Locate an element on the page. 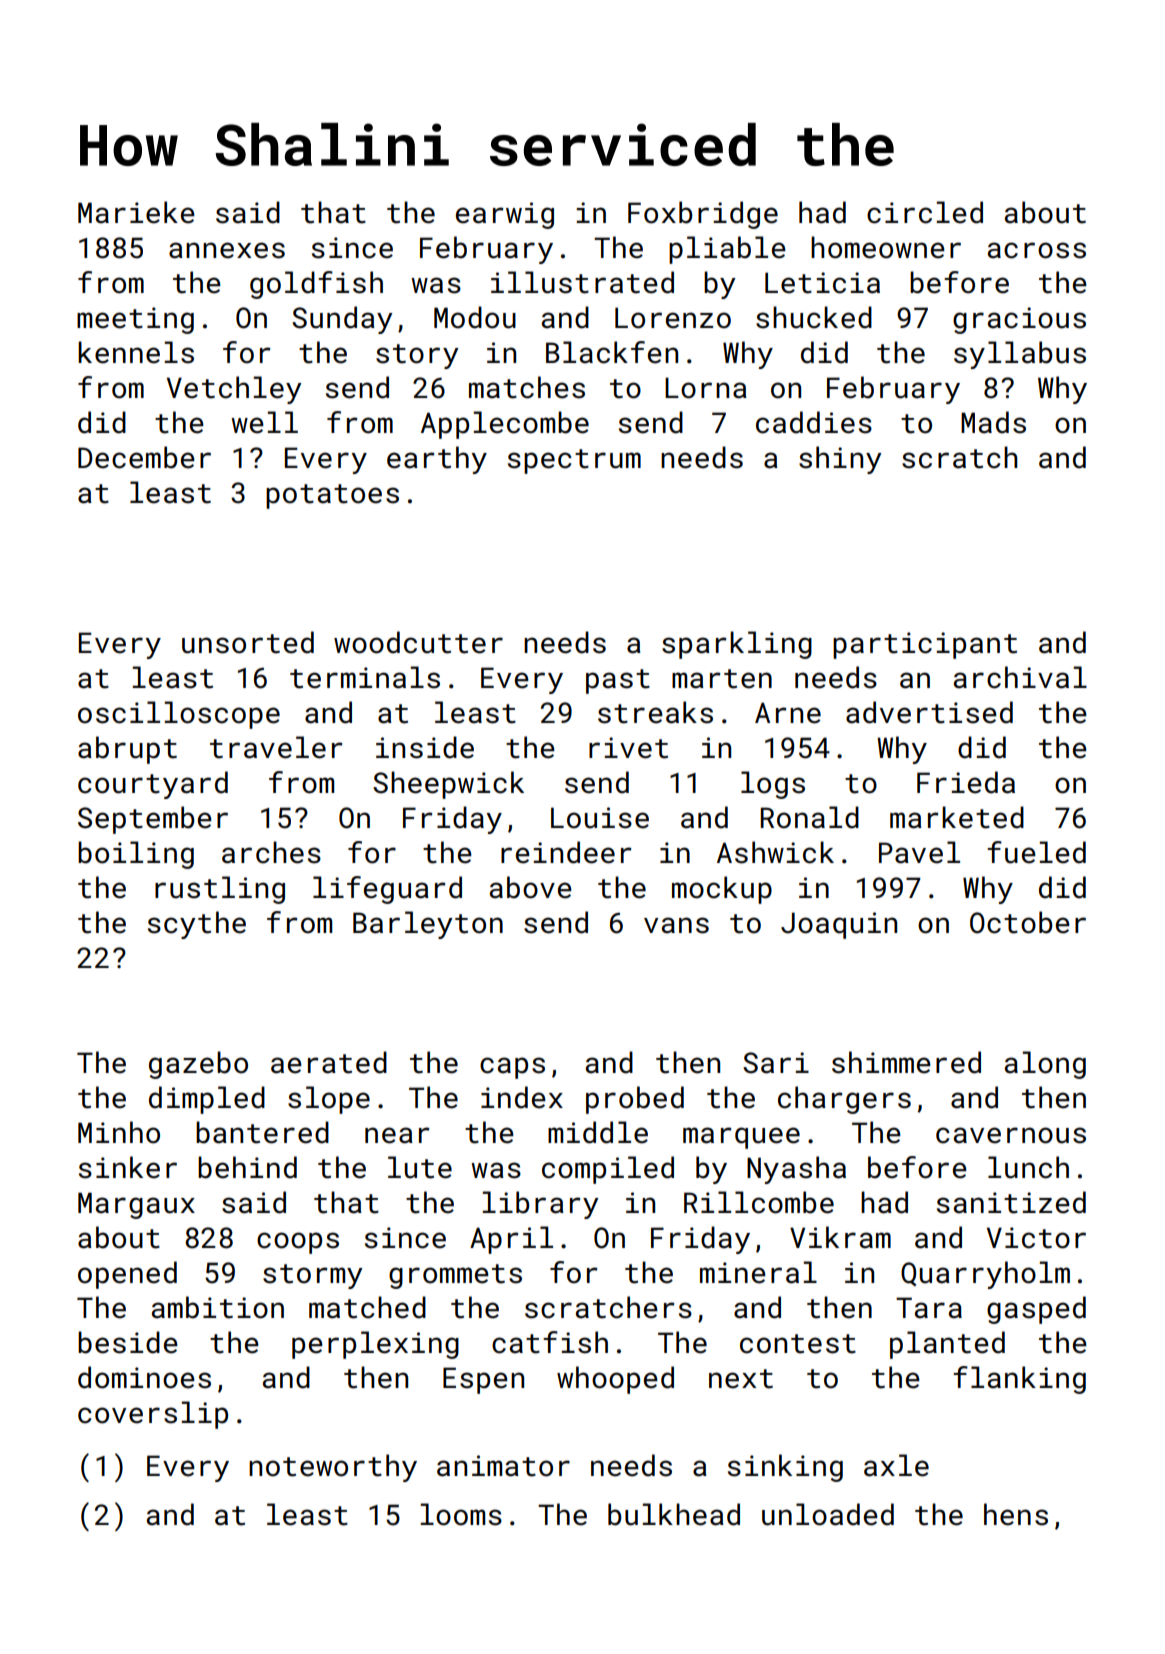 Image resolution: width=1165 pixels, height=1654 pixels. noteworthy is located at coordinates (333, 1468).
